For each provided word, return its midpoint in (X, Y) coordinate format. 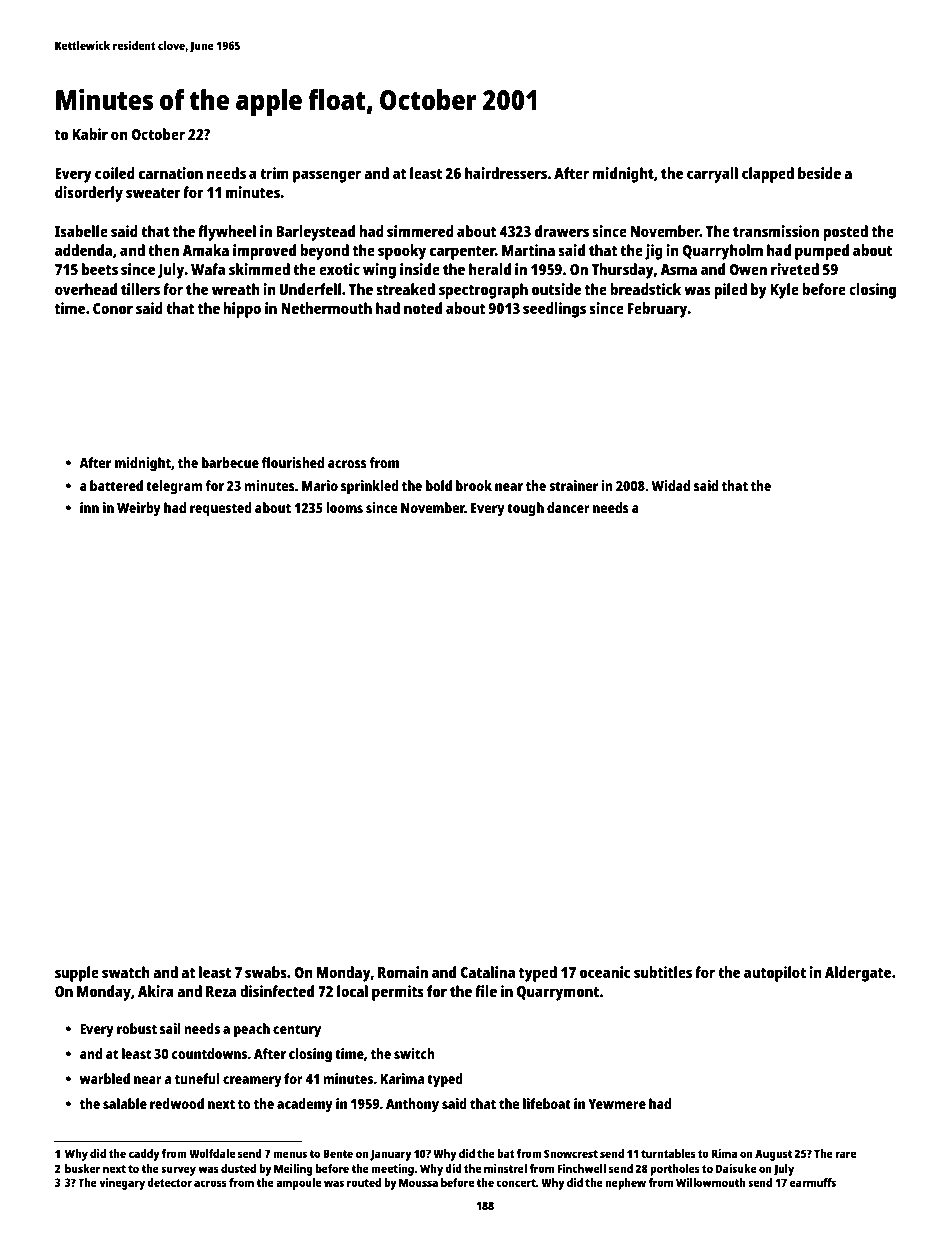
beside (819, 173)
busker (83, 1168)
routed (364, 1182)
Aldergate (858, 974)
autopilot (775, 974)
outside (556, 289)
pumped (822, 252)
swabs (266, 972)
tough (525, 509)
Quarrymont (558, 993)
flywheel (227, 233)
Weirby (139, 509)
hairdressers (506, 173)
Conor (113, 308)
